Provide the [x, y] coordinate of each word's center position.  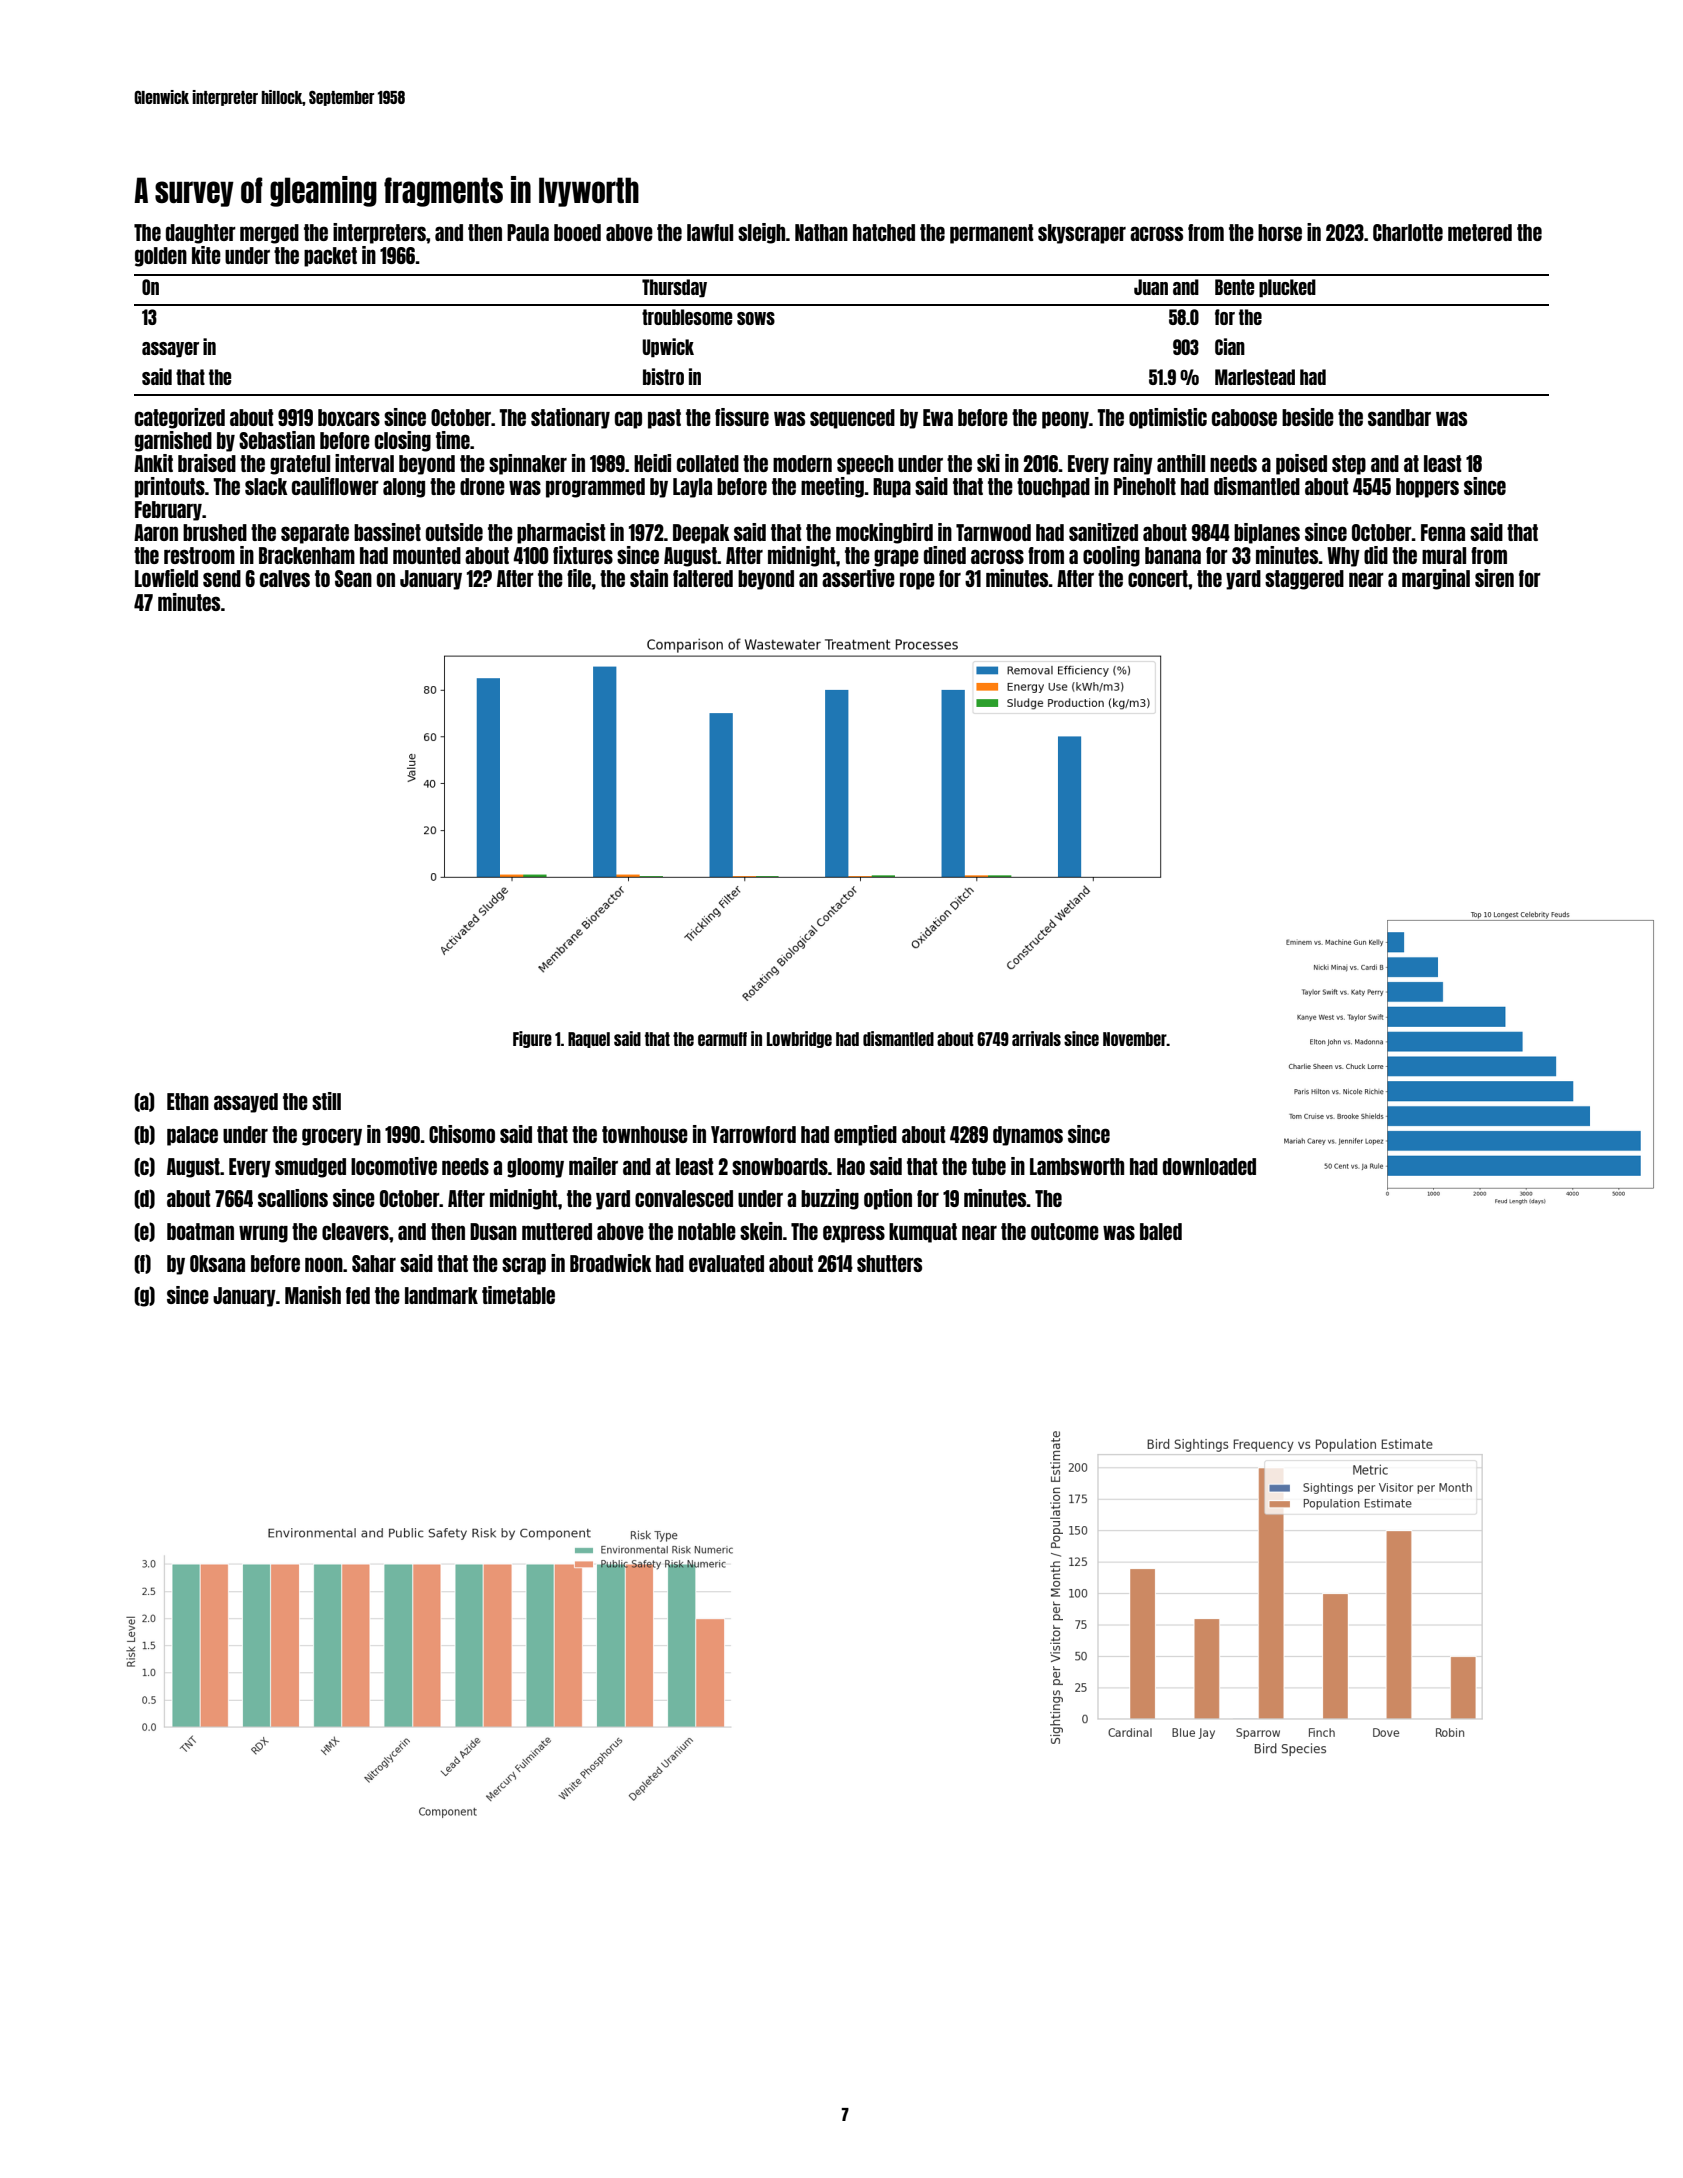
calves [285, 578]
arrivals [1036, 1038]
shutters [889, 1263]
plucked [1287, 288]
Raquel [589, 1040]
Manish [313, 1295]
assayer [170, 350]
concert [1158, 578]
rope [917, 581]
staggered [1304, 580]
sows [756, 318]
